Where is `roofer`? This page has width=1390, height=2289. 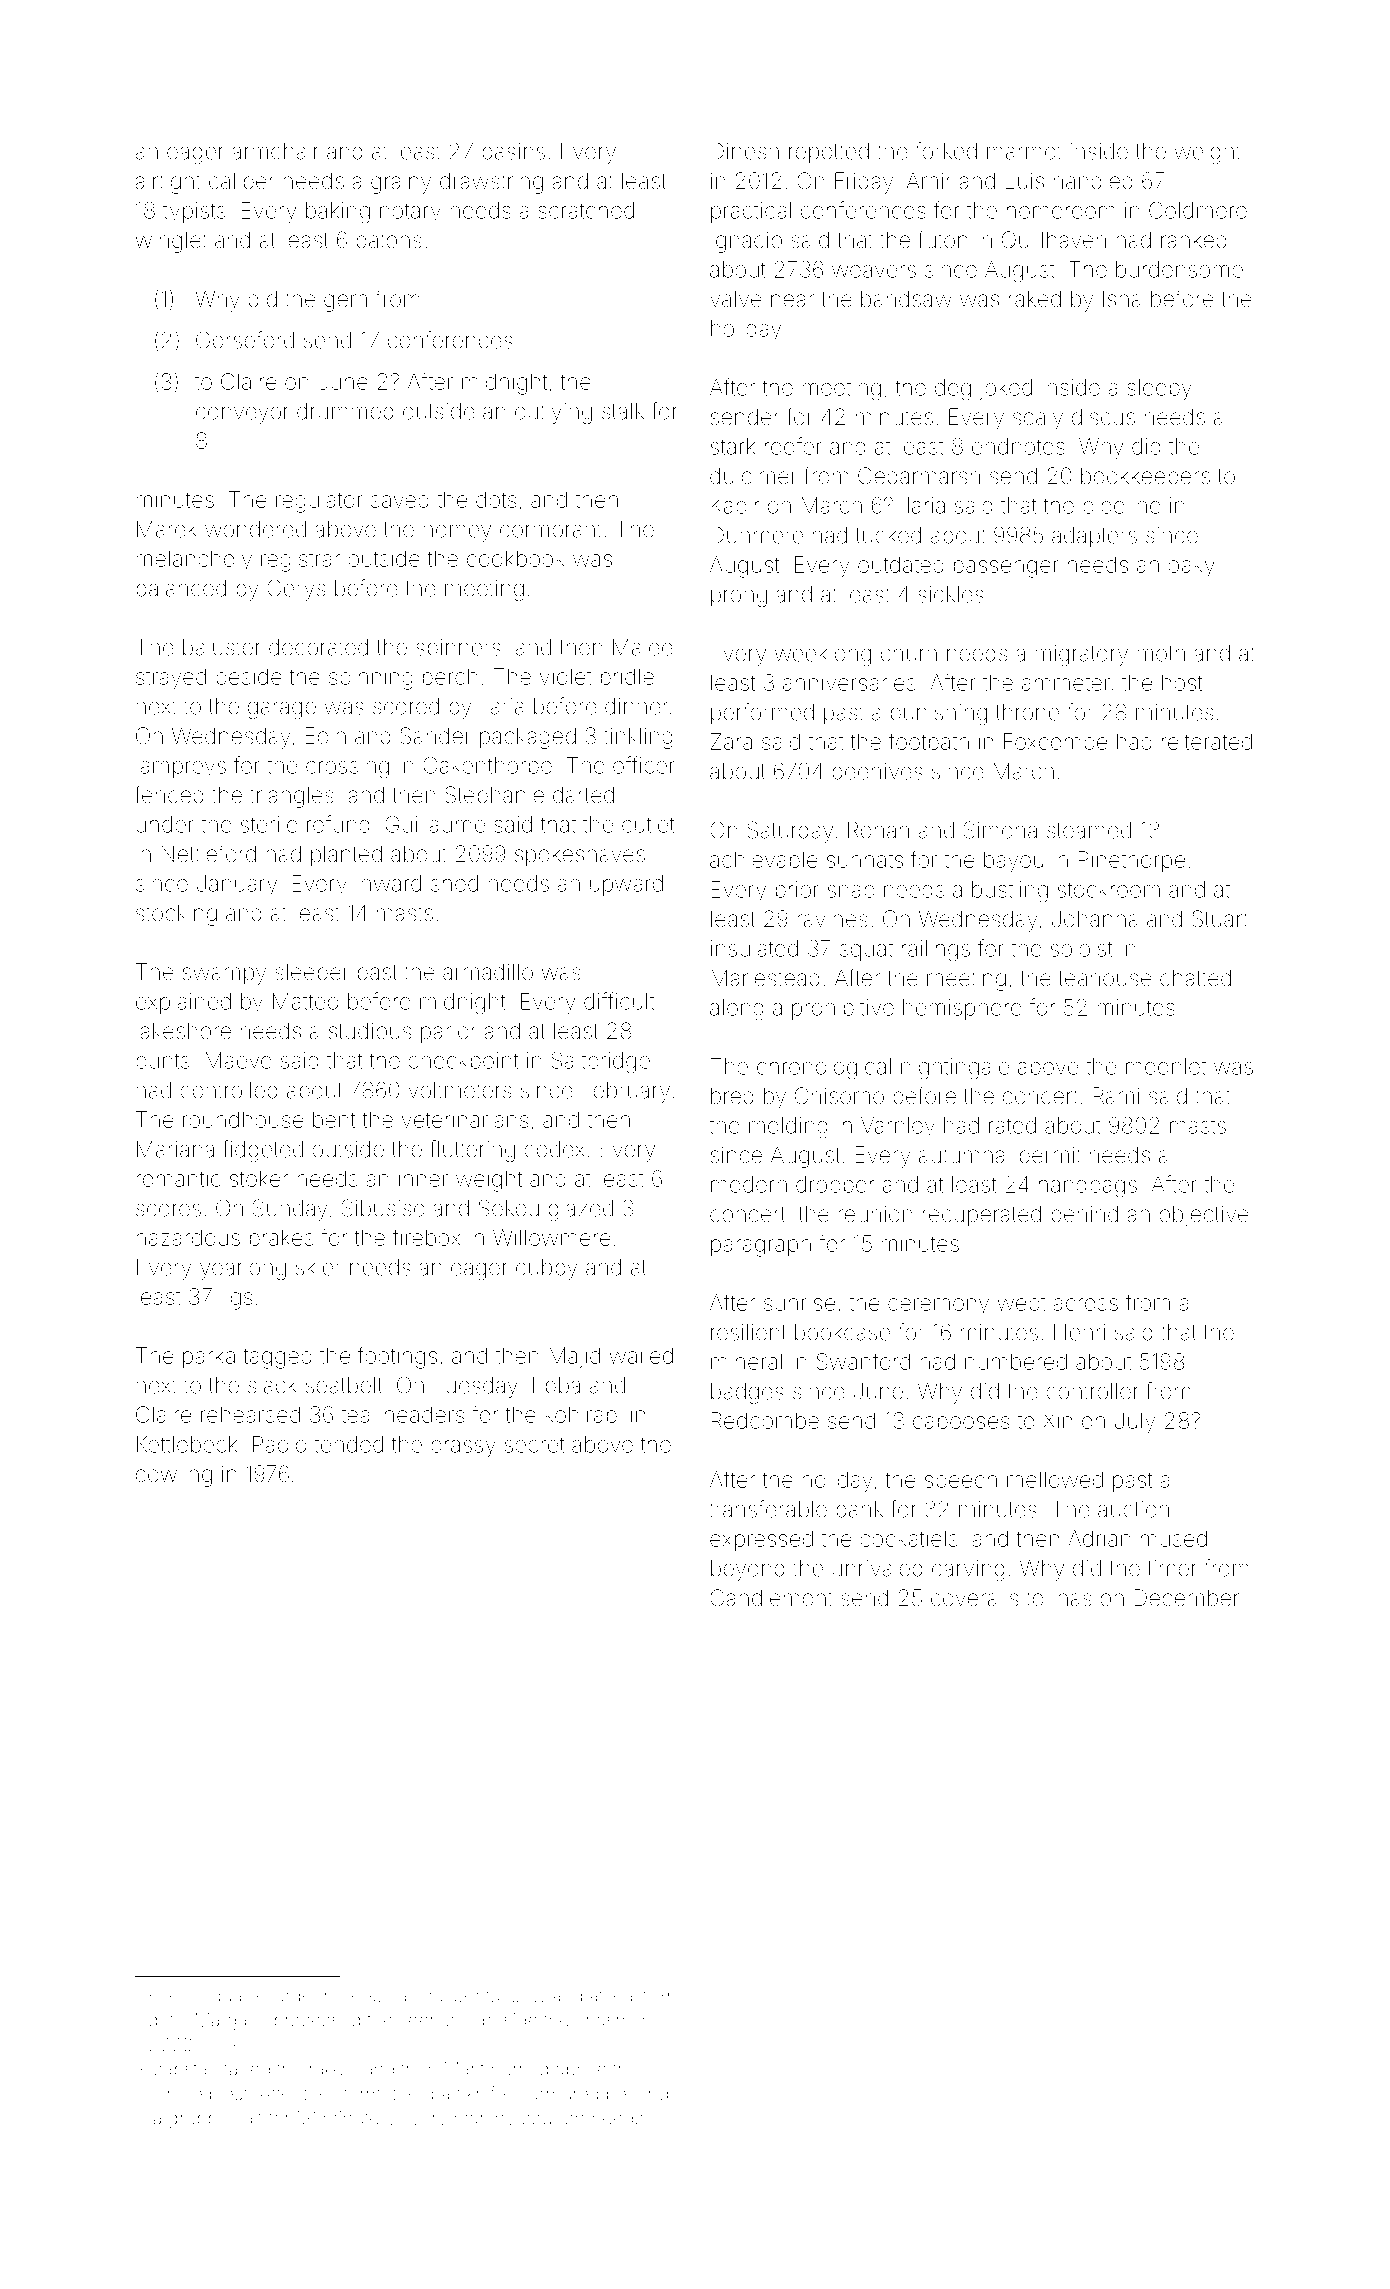 roofer is located at coordinates (793, 446).
